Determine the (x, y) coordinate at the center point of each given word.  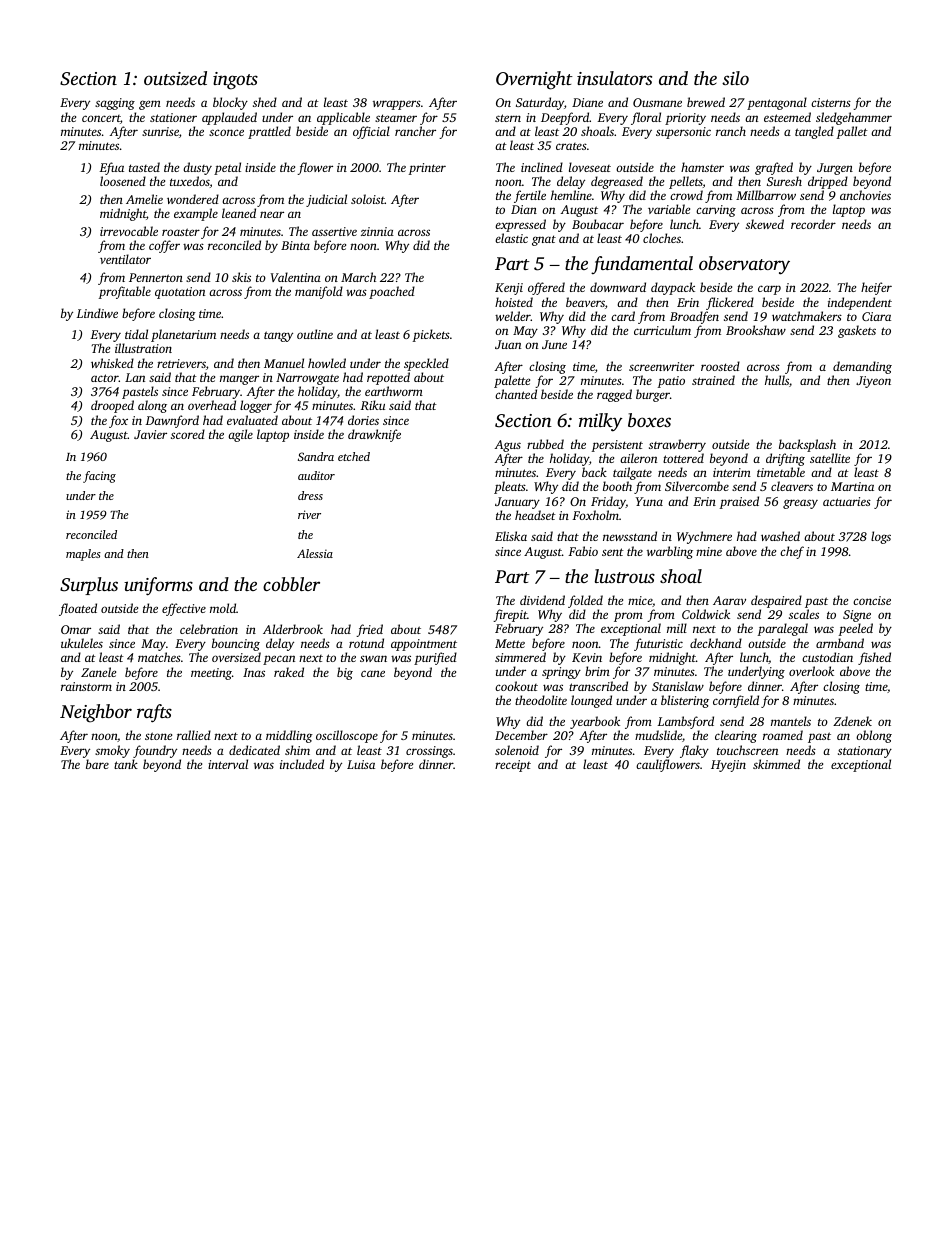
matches (159, 657)
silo (735, 78)
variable (669, 209)
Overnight (534, 80)
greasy (800, 504)
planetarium (183, 335)
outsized (175, 78)
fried (369, 630)
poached (392, 292)
